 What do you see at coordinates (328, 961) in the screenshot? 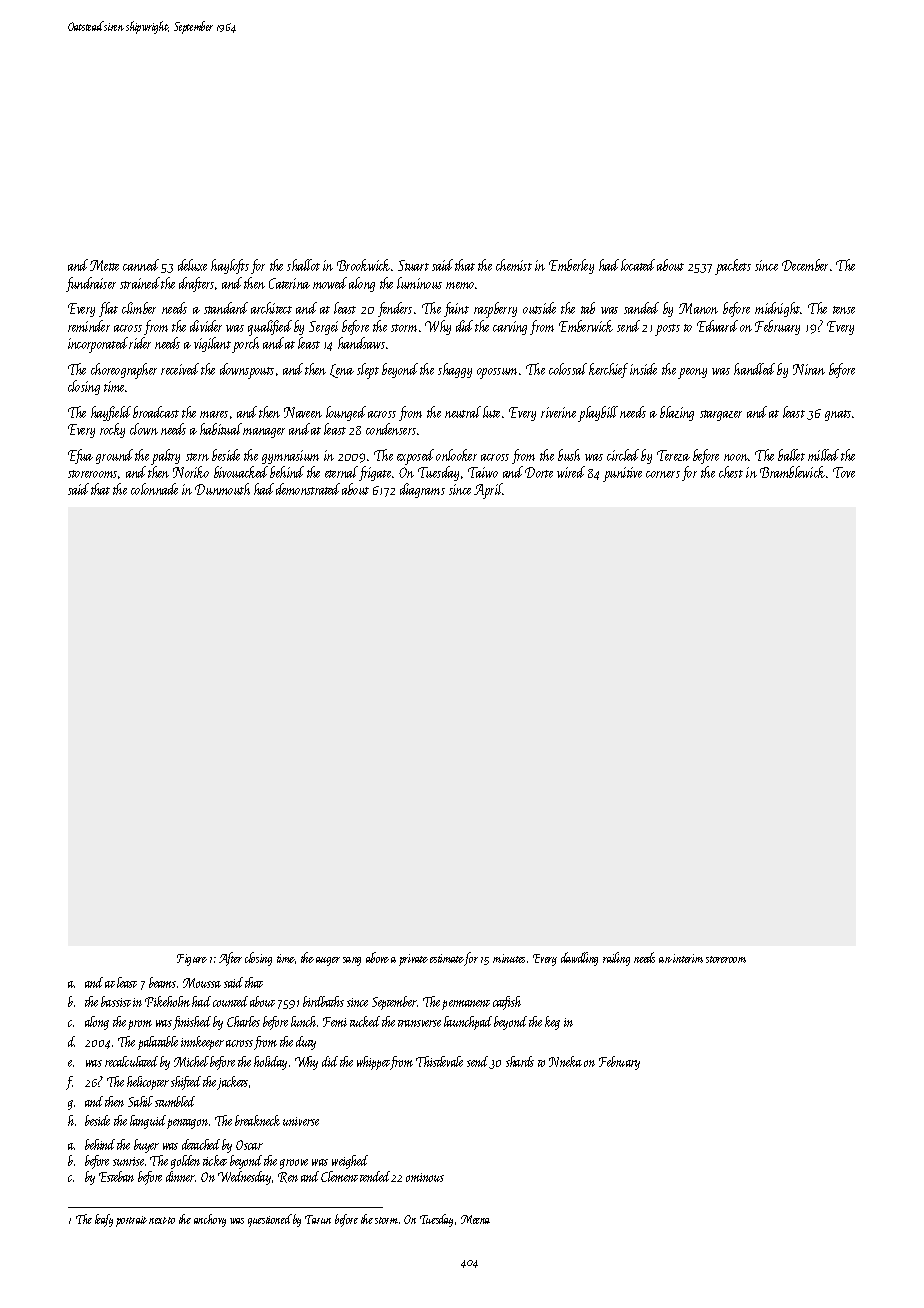
I see `auger` at bounding box center [328, 961].
